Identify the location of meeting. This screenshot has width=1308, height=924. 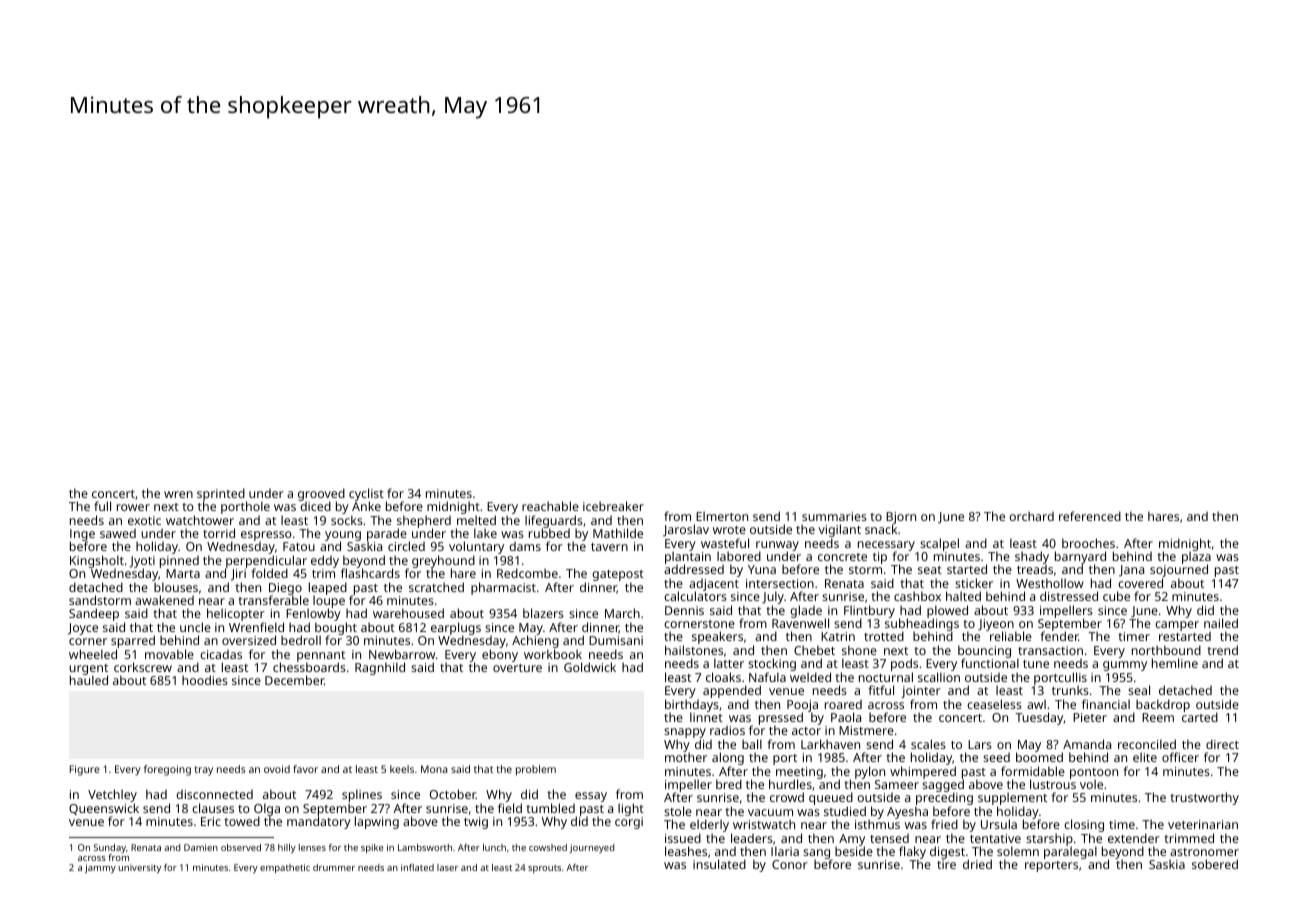
(799, 773).
